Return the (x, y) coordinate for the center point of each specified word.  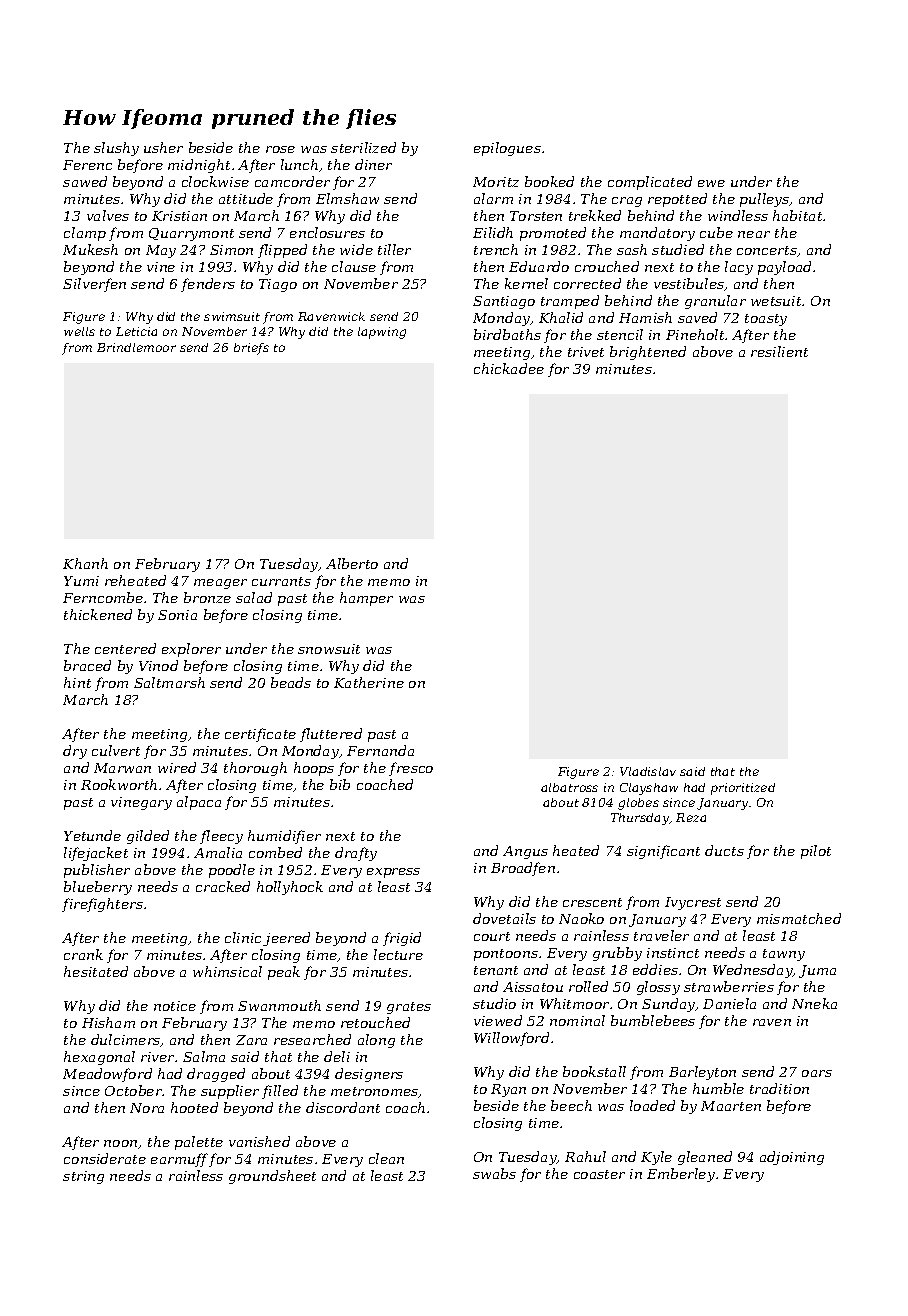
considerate (105, 1158)
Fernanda (380, 750)
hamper (366, 599)
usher (163, 147)
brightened (648, 353)
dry (75, 752)
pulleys (765, 200)
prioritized (743, 789)
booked (549, 181)
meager (220, 584)
